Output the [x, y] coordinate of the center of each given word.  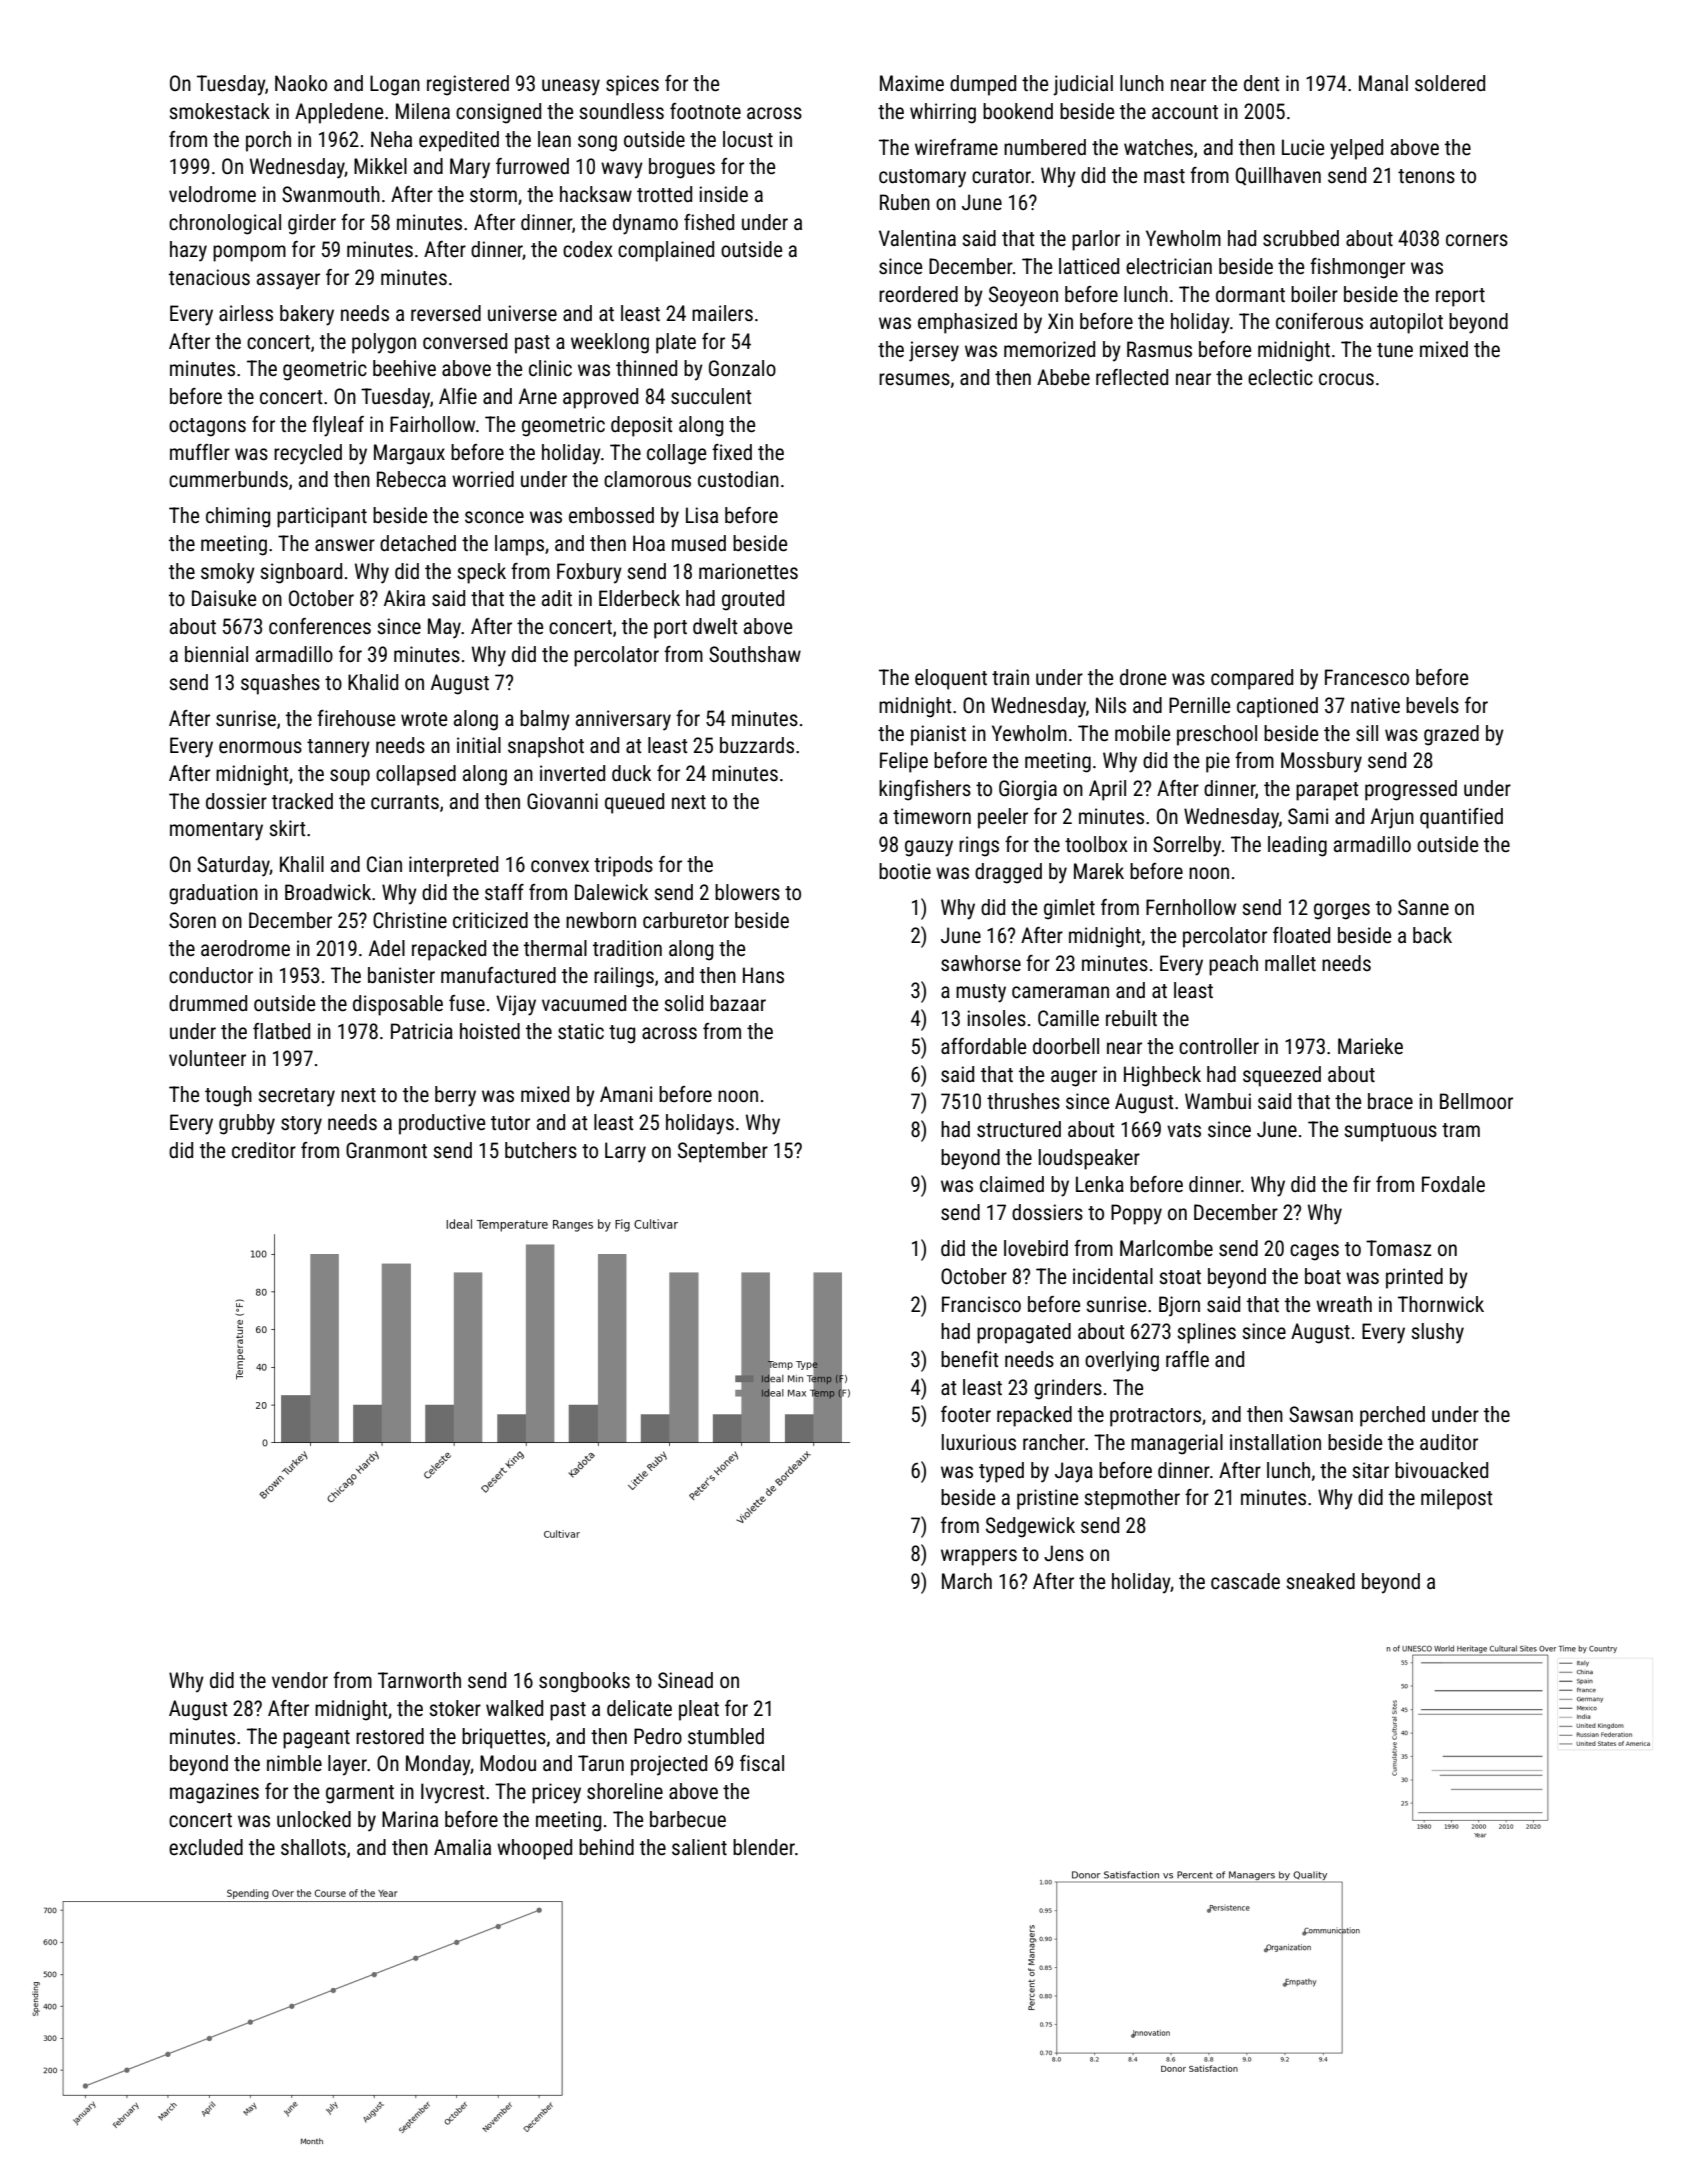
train [1010, 677]
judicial [1083, 85]
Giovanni [562, 801]
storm [493, 195]
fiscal [762, 1763]
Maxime [912, 83]
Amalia [462, 1847]
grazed [1451, 735]
